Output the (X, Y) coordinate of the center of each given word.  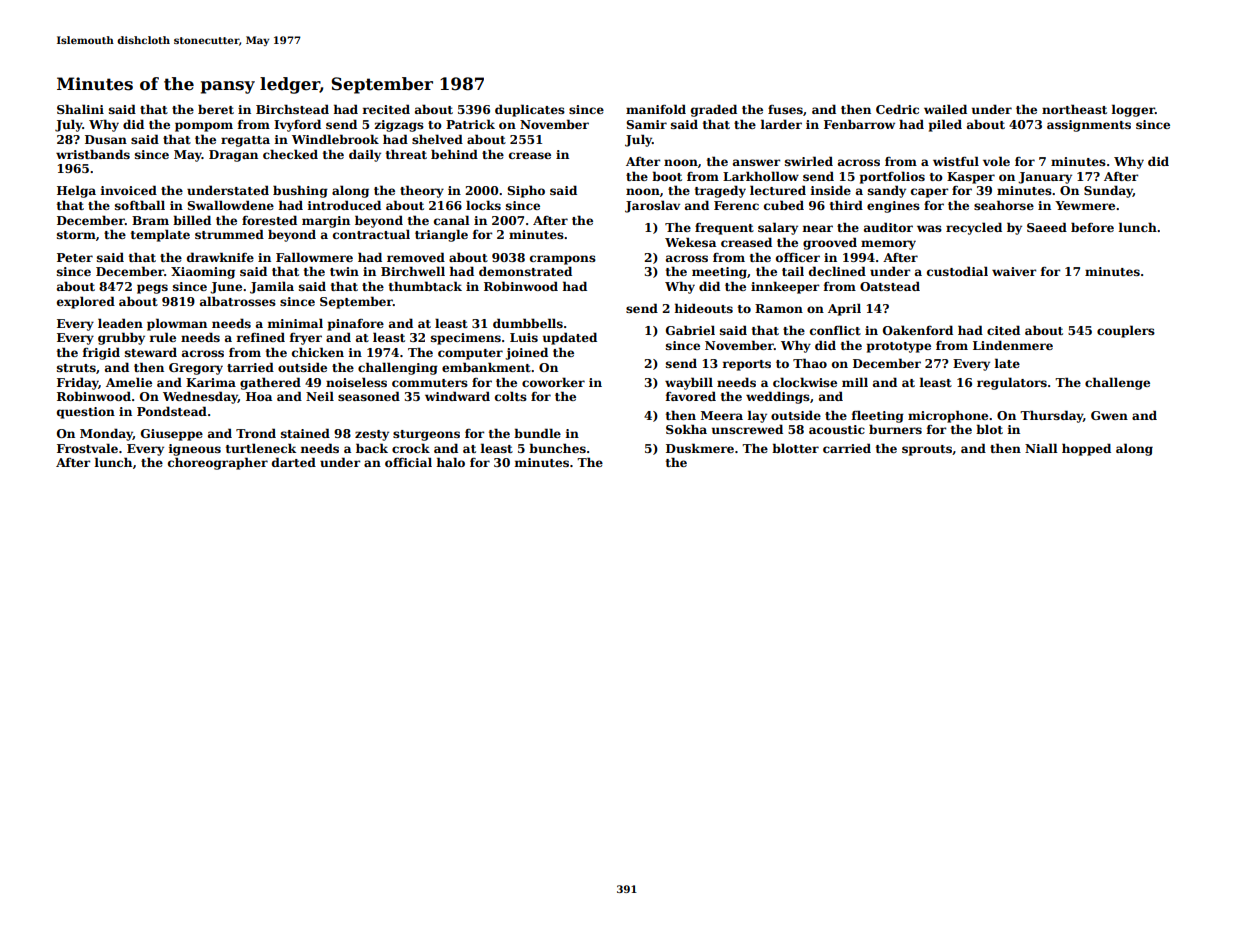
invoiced (129, 190)
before (1092, 227)
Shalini (80, 109)
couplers (1126, 331)
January (1045, 178)
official (408, 462)
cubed (784, 205)
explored (86, 302)
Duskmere (700, 448)
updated (570, 338)
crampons (563, 260)
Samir (646, 124)
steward (151, 352)
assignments (1089, 126)
